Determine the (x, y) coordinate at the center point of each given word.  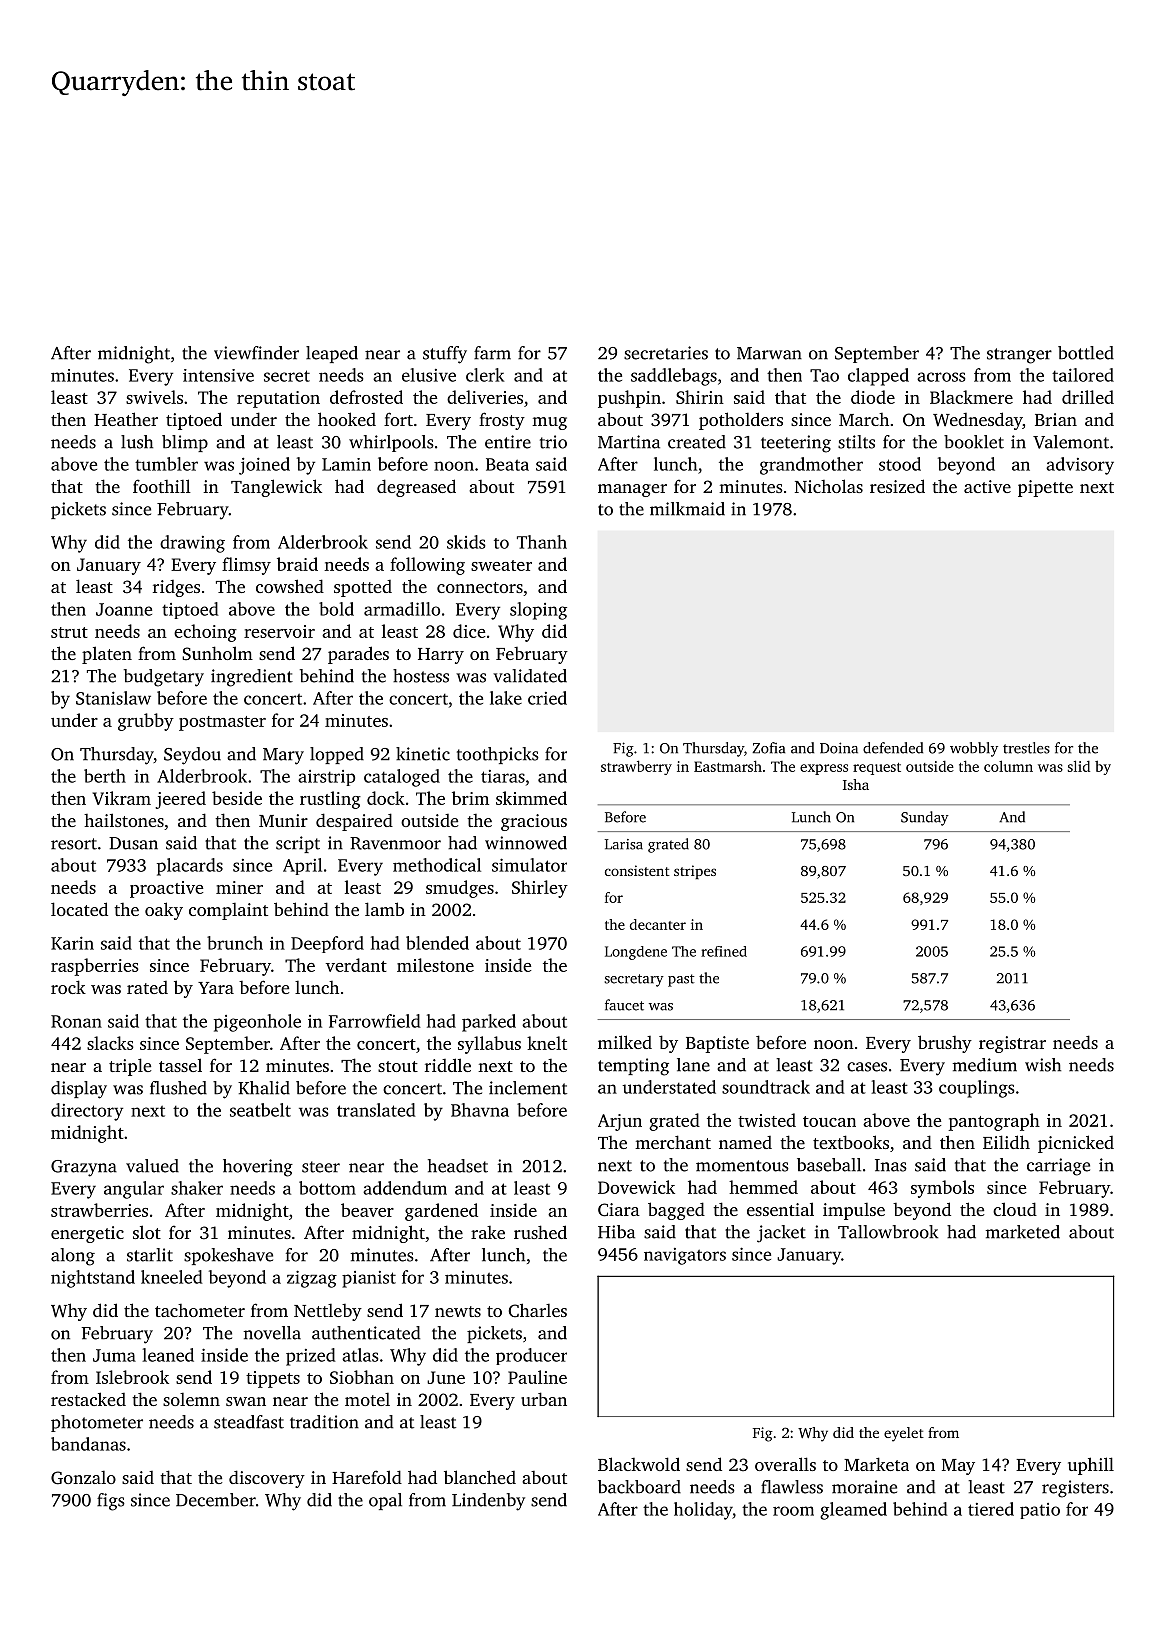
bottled (1086, 353)
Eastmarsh (728, 766)
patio (1040, 1511)
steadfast (249, 1422)
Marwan (769, 353)
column (1008, 766)
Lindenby (488, 1502)
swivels (154, 397)
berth (105, 776)
